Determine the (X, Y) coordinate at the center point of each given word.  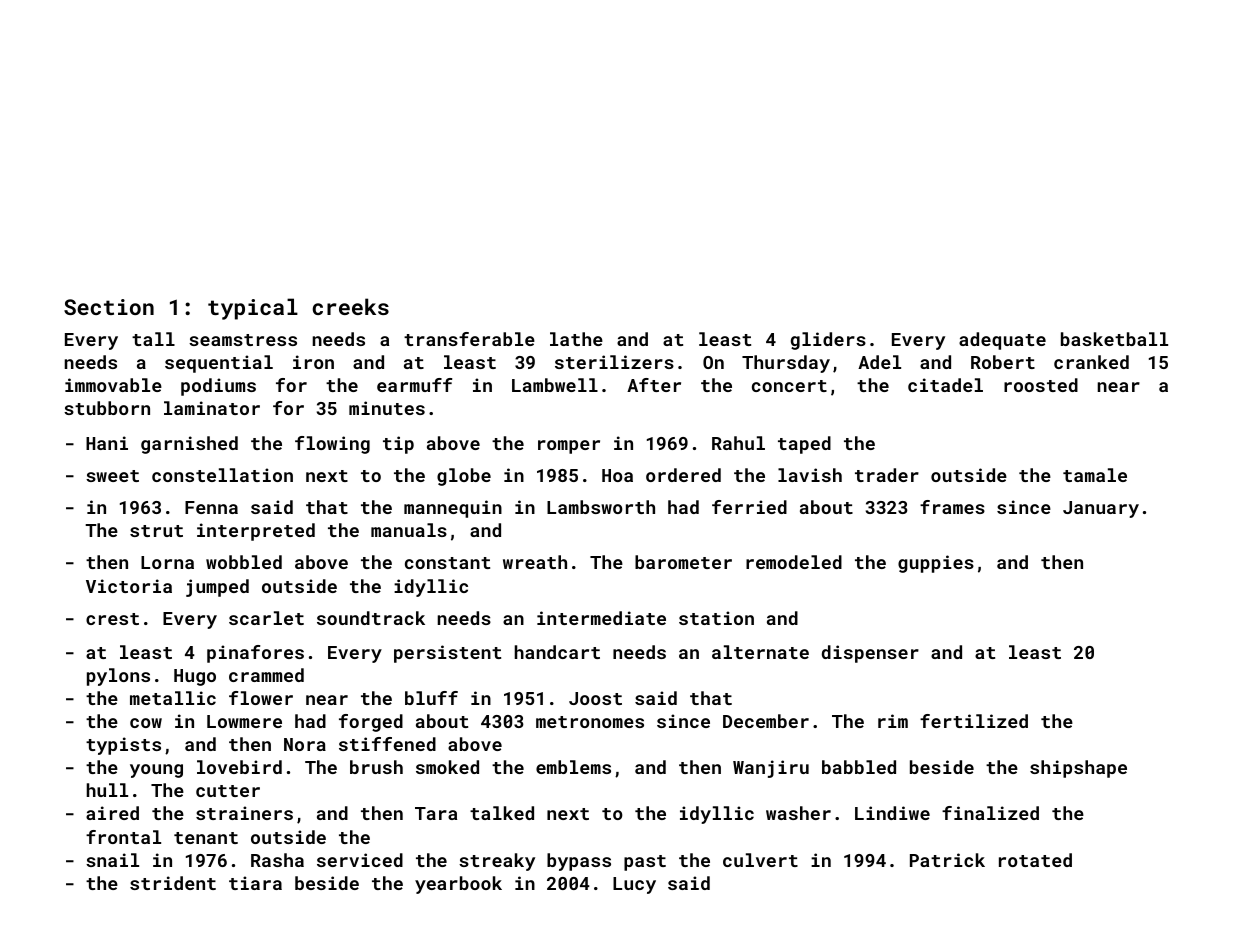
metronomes (590, 722)
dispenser (870, 654)
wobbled (244, 562)
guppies (936, 564)
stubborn (107, 408)
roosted (1041, 385)
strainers (244, 813)
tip (398, 445)
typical (253, 309)
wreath (535, 562)
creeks (350, 306)
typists (123, 746)
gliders (828, 341)
